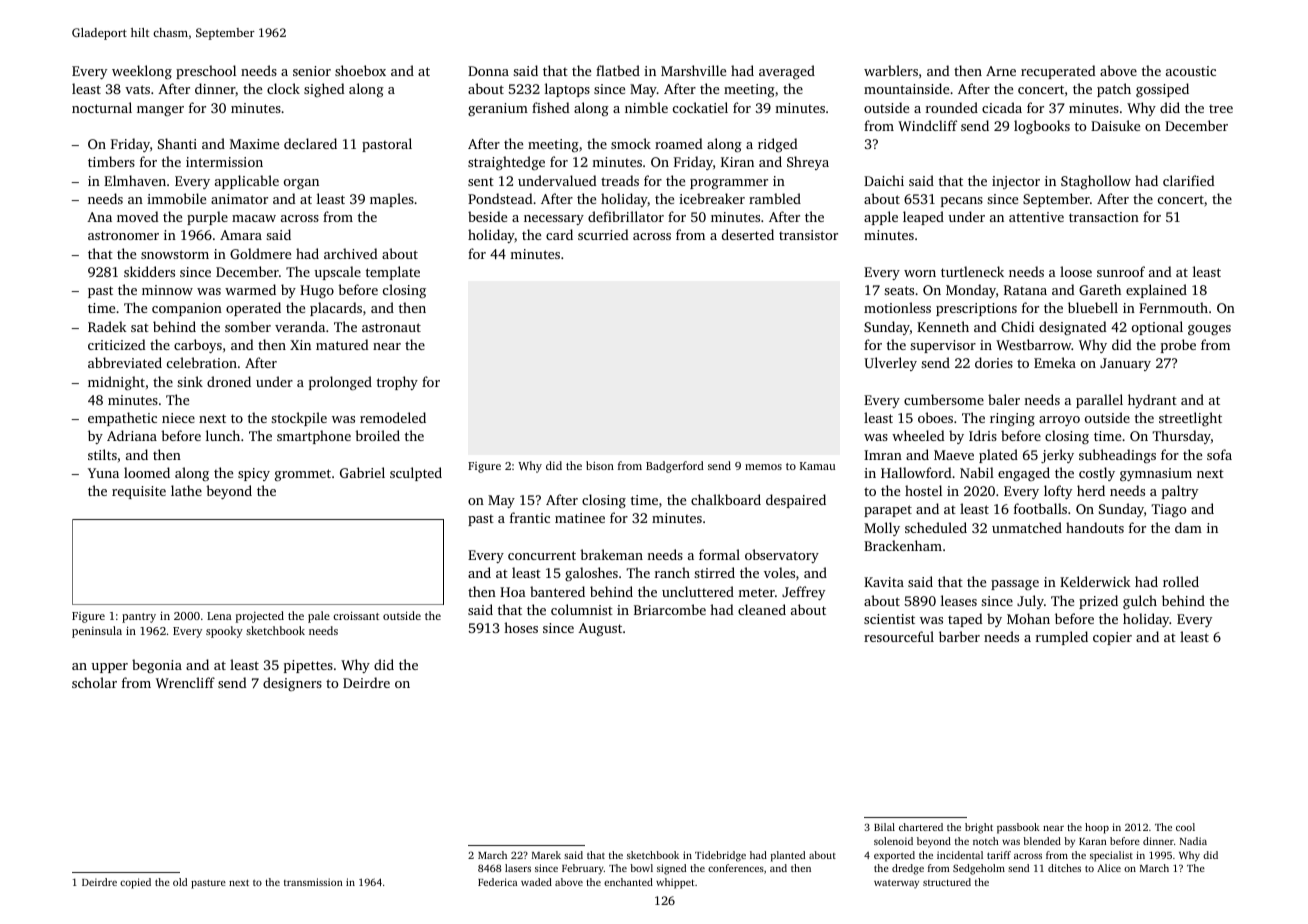 The height and width of the document is (924, 1308). What do you see at coordinates (313, 882) in the document?
I see `transmission` at bounding box center [313, 882].
